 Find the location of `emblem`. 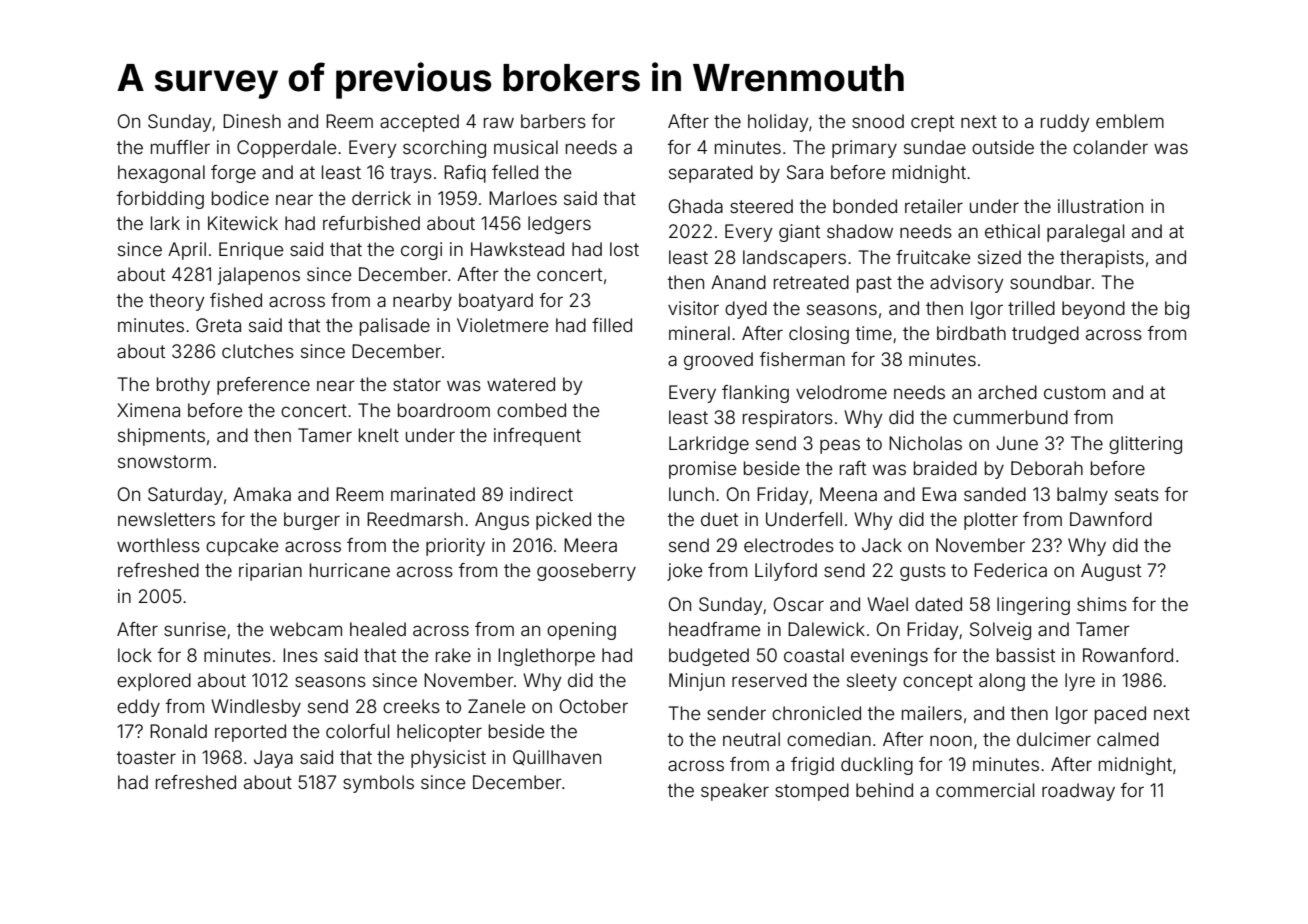

emblem is located at coordinates (1130, 121).
